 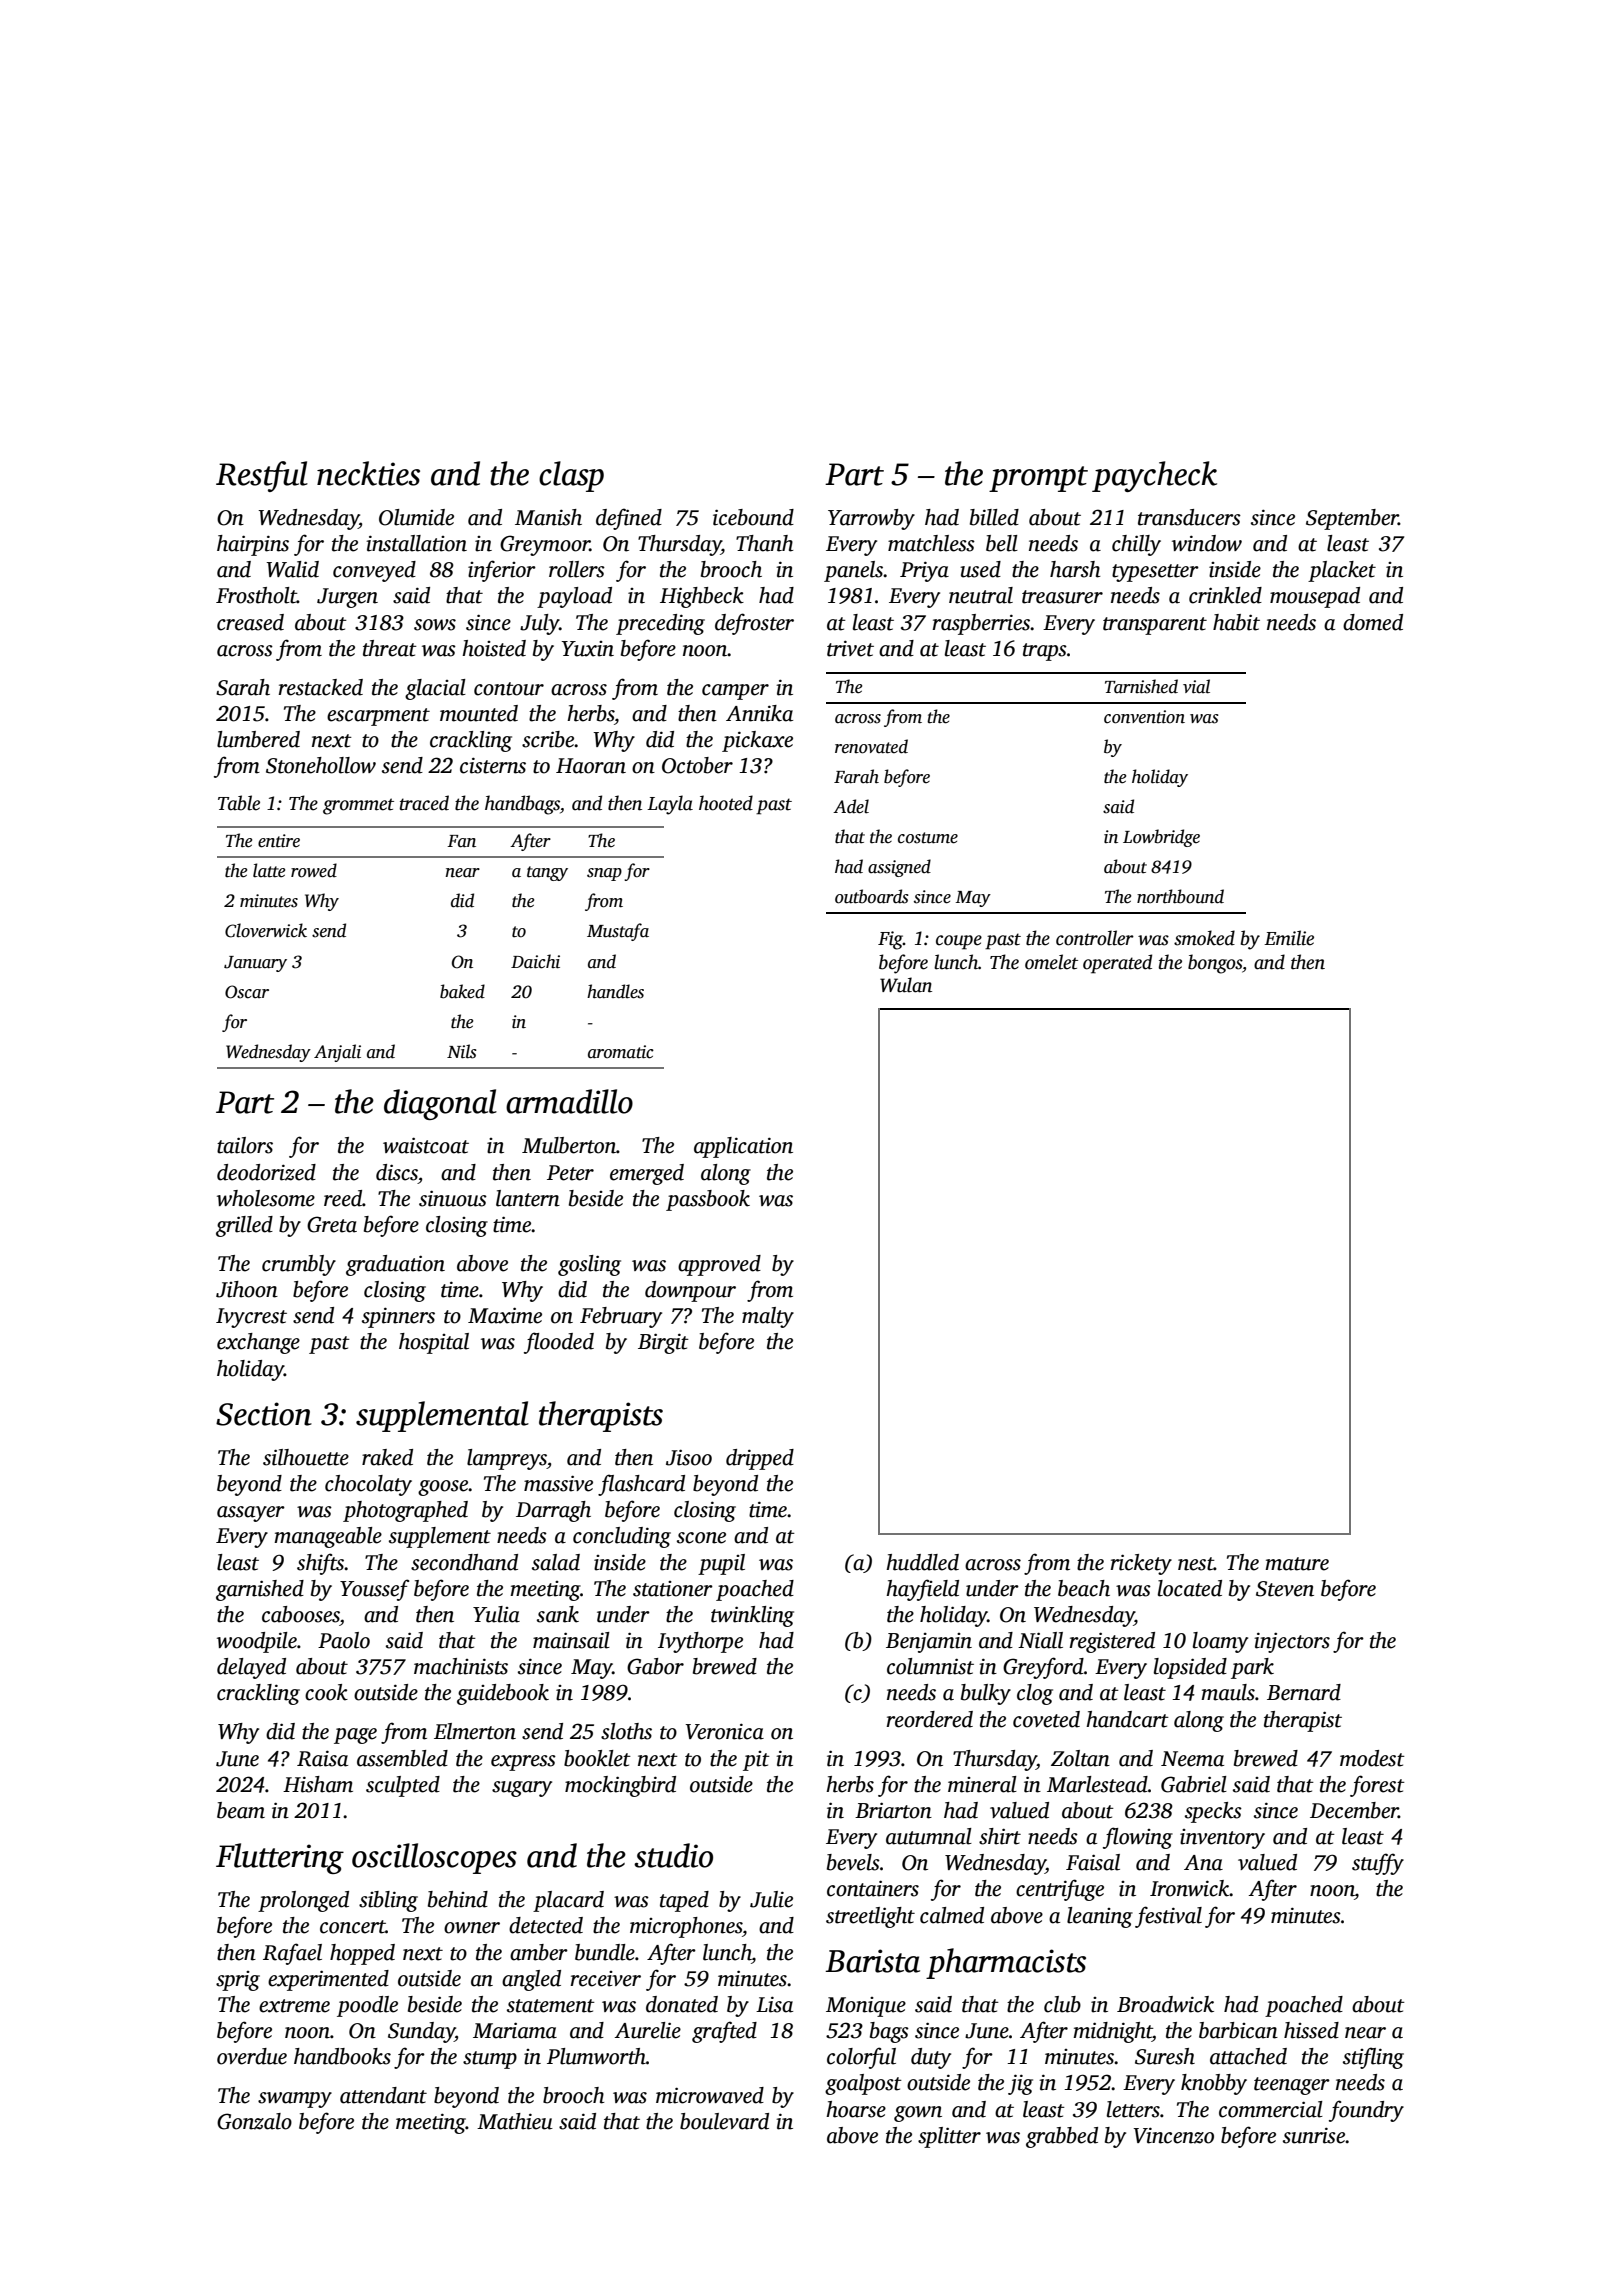 I want to click on paycheck, so click(x=1154, y=476).
